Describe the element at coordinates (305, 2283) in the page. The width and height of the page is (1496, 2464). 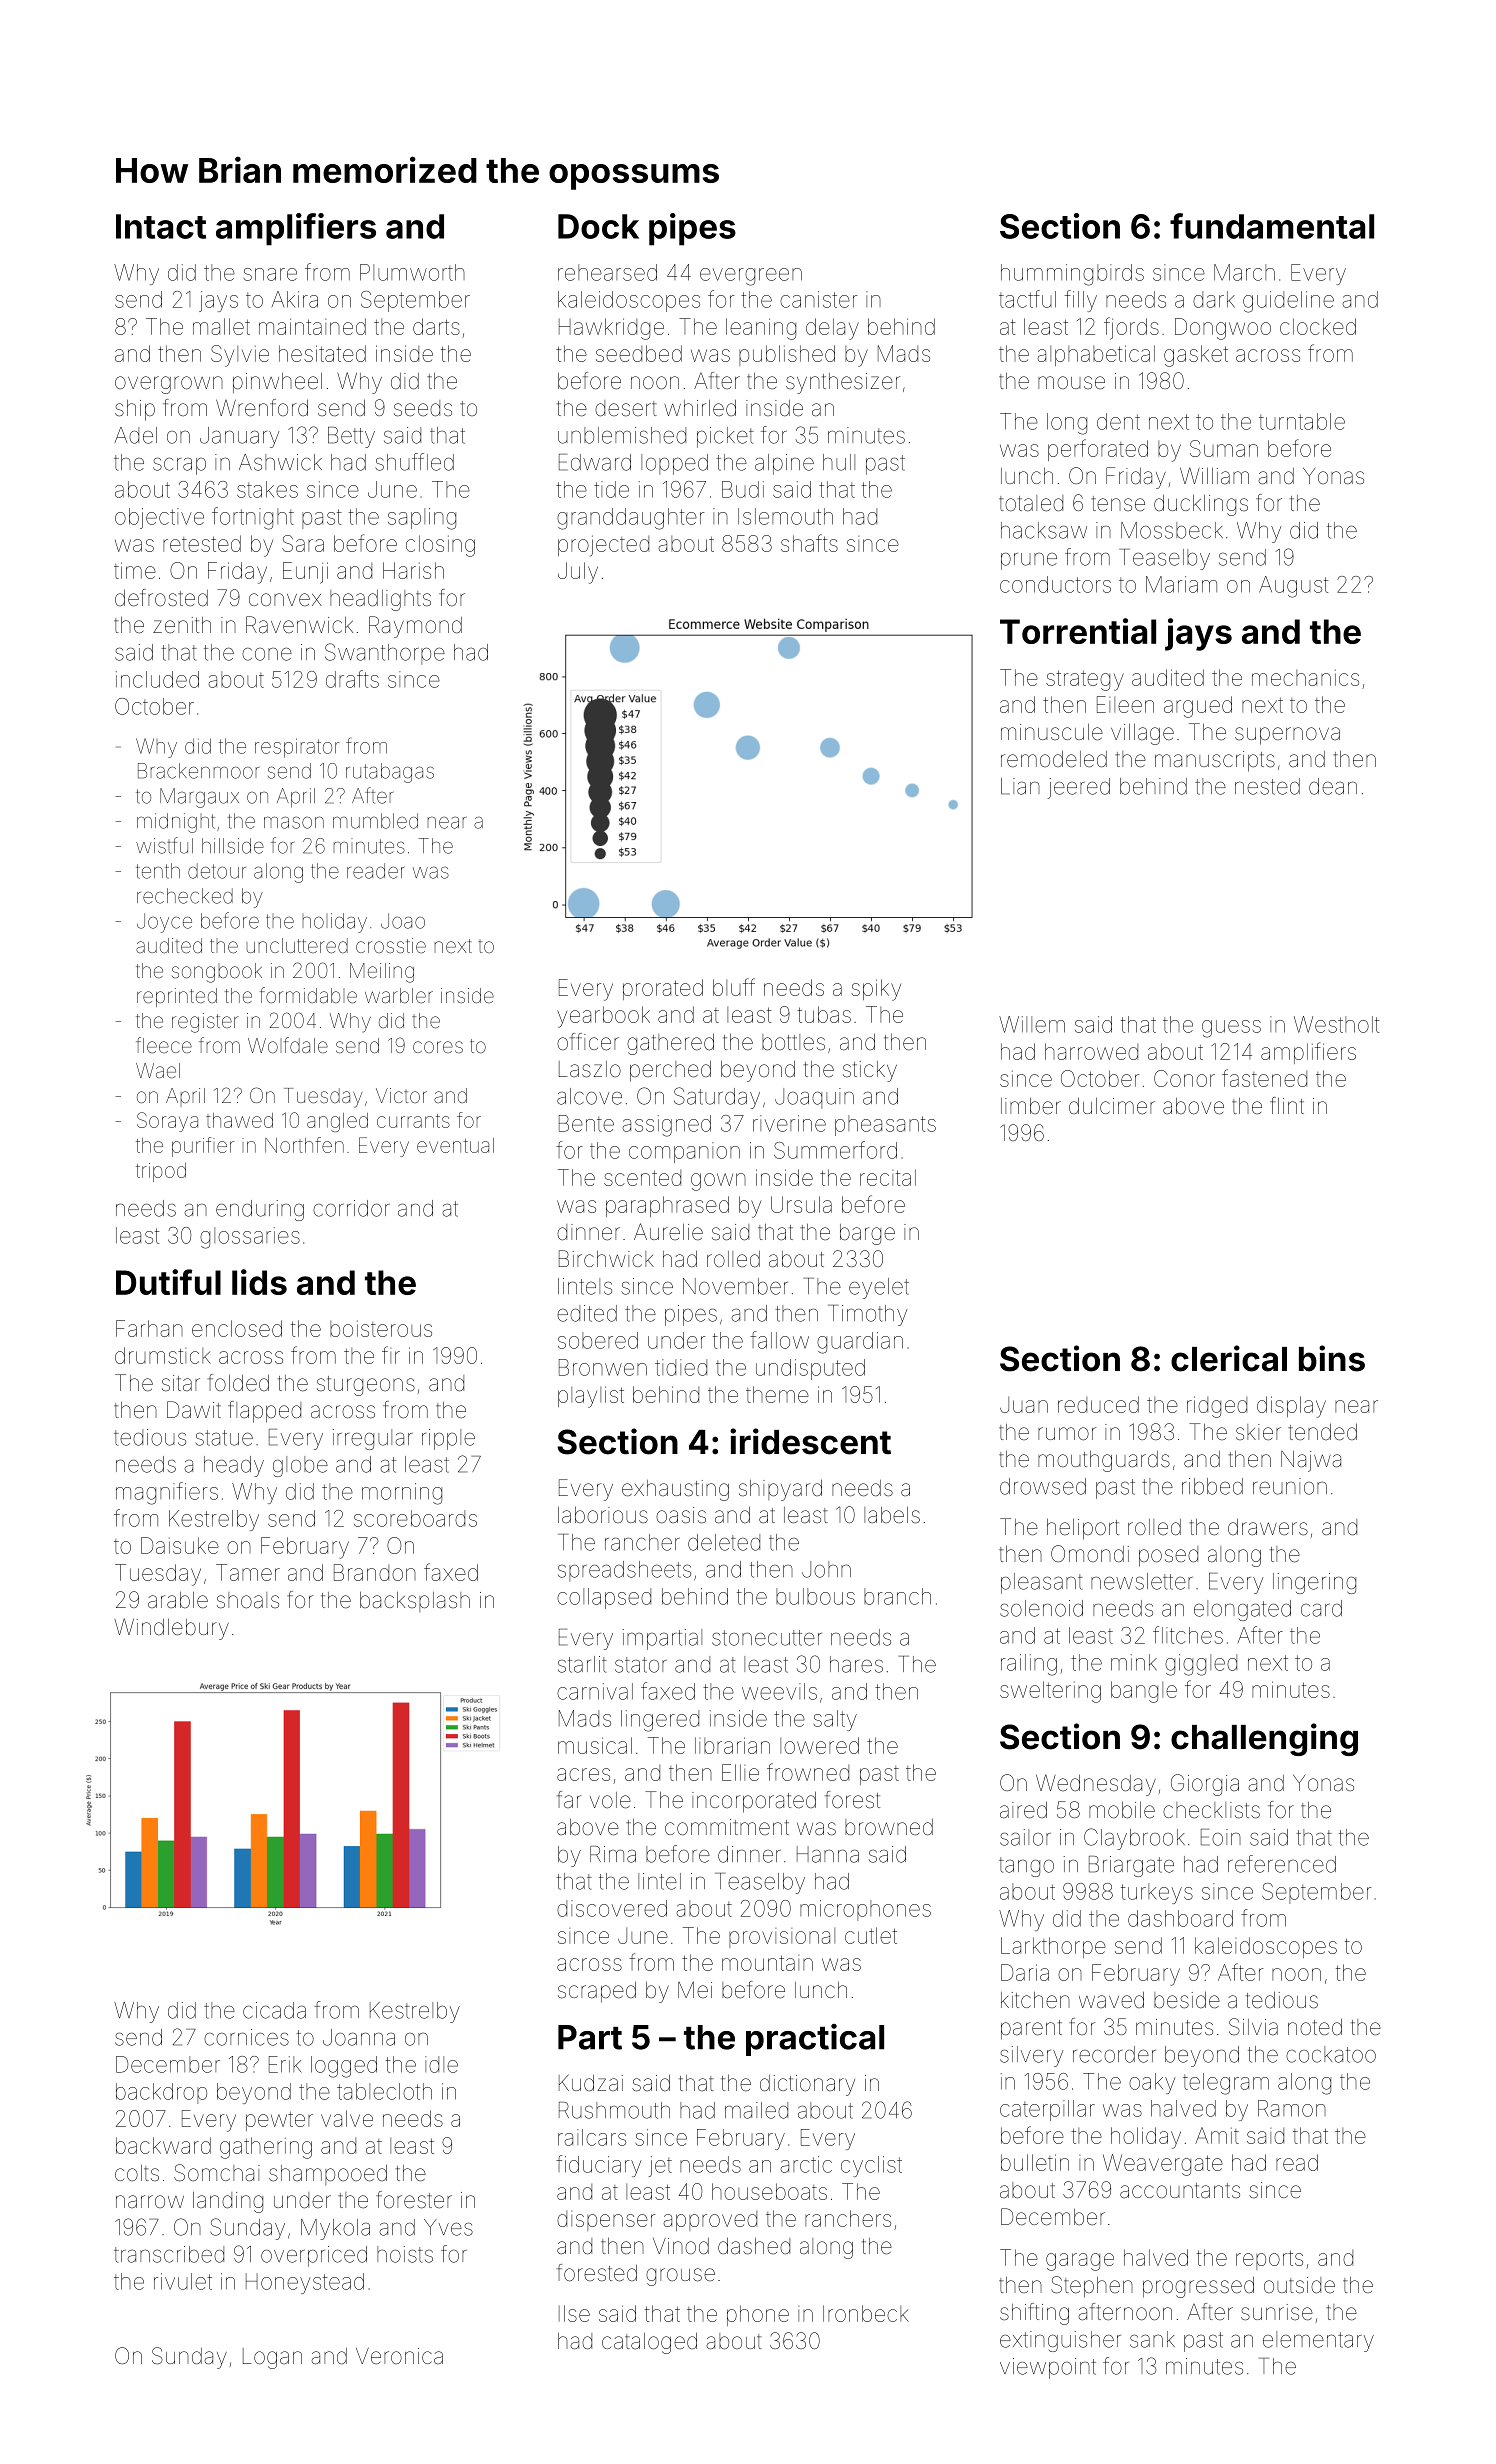
I see `Honeystead` at that location.
